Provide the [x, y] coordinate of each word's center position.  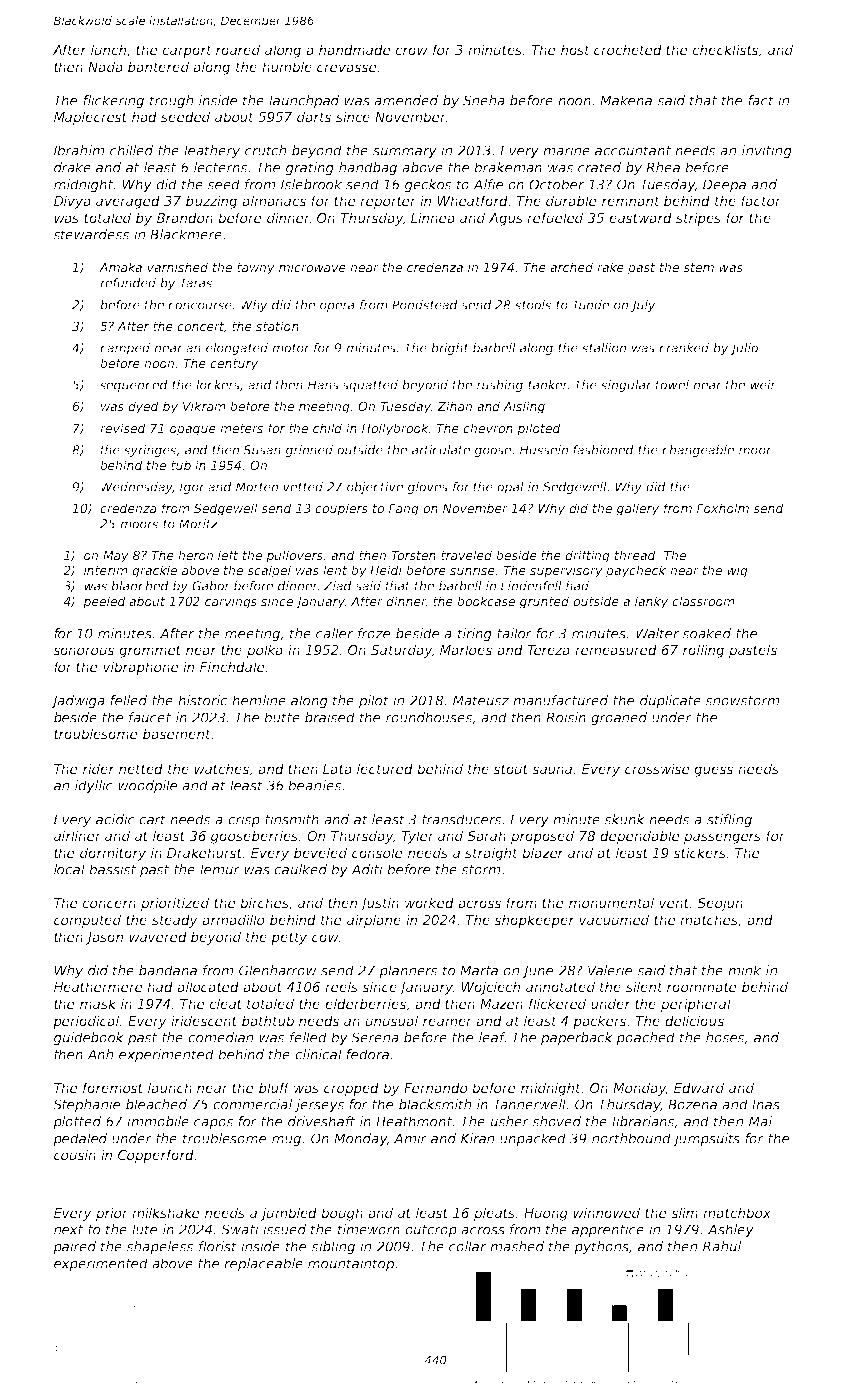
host [575, 49]
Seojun [720, 904]
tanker [548, 385]
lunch [108, 49]
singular [626, 386]
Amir [410, 1138]
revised [123, 428]
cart [152, 820]
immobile [158, 1121]
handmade [354, 49]
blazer [543, 852]
